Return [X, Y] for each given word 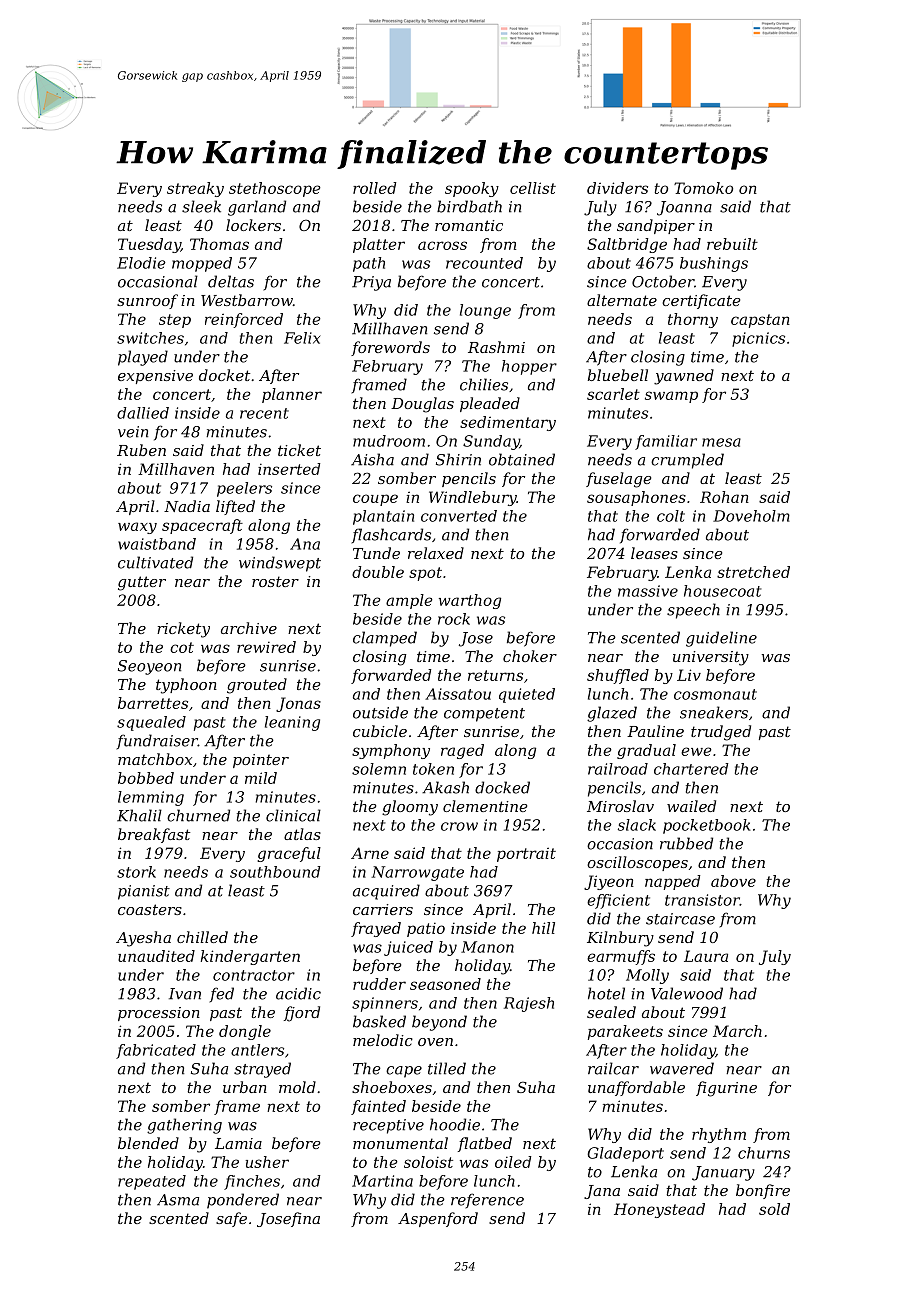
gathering [184, 1126]
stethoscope [275, 189]
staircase [680, 919]
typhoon [186, 686]
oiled [513, 1162]
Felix [302, 338]
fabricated [156, 1051]
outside [380, 712]
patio [426, 929]
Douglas [422, 405]
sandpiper [656, 226]
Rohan [724, 497]
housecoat [722, 591]
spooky [472, 189]
